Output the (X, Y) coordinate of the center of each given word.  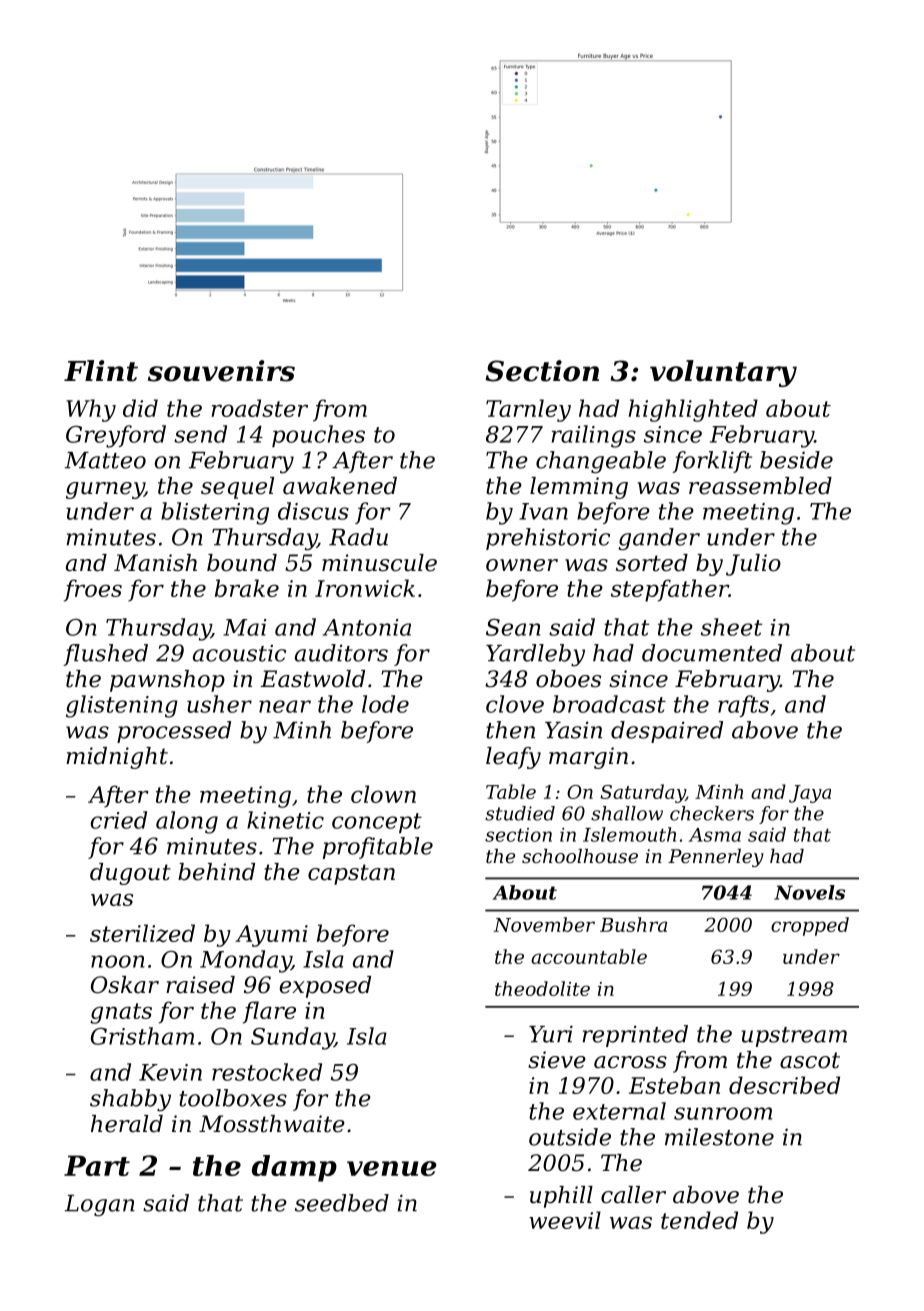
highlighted (693, 410)
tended (699, 1220)
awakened (340, 486)
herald (127, 1124)
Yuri (551, 1034)
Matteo (105, 460)
